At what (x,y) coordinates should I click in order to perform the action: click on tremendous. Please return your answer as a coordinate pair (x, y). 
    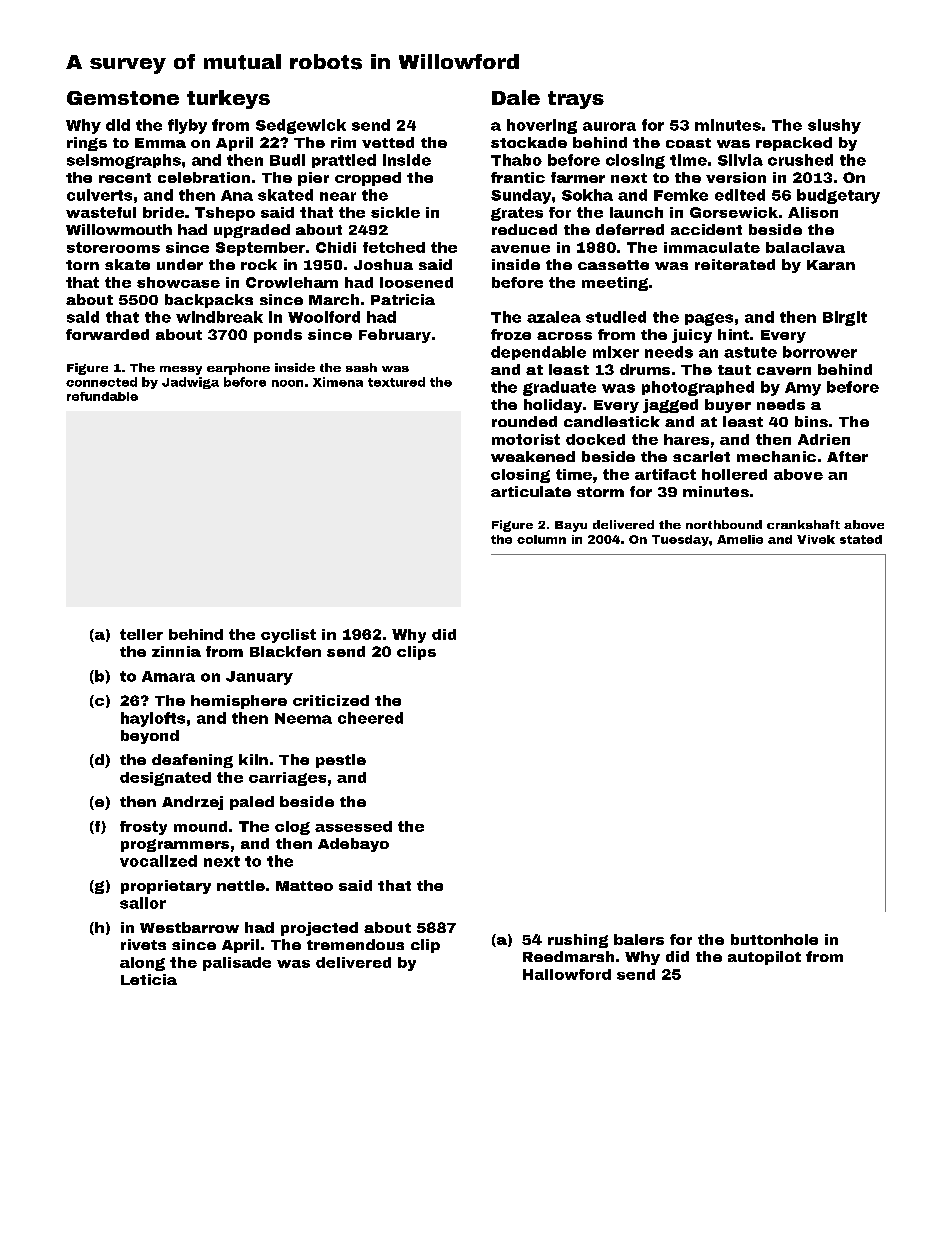
    Looking at the image, I should click on (355, 944).
